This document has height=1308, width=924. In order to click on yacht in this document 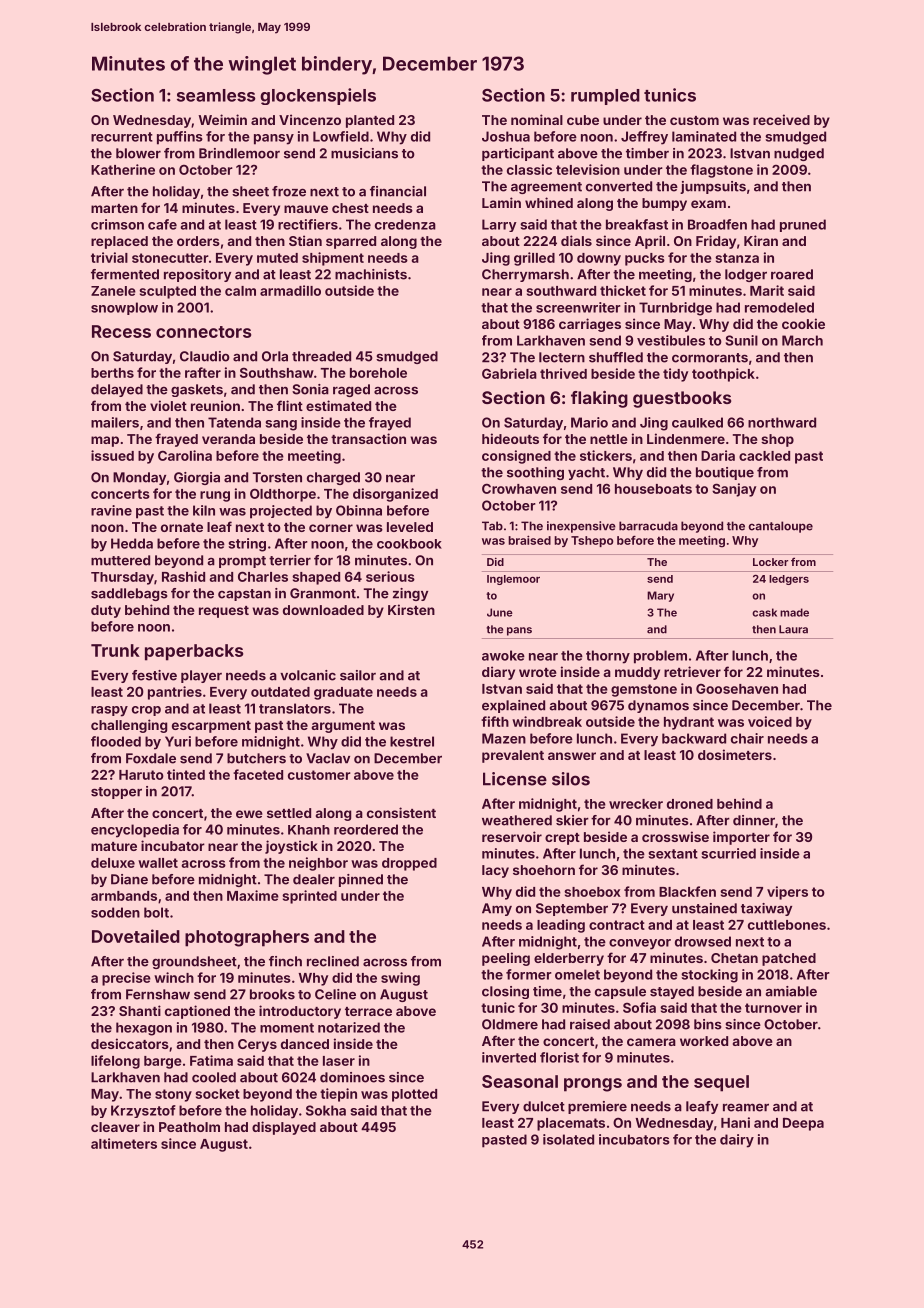, I will do `click(586, 473)`.
